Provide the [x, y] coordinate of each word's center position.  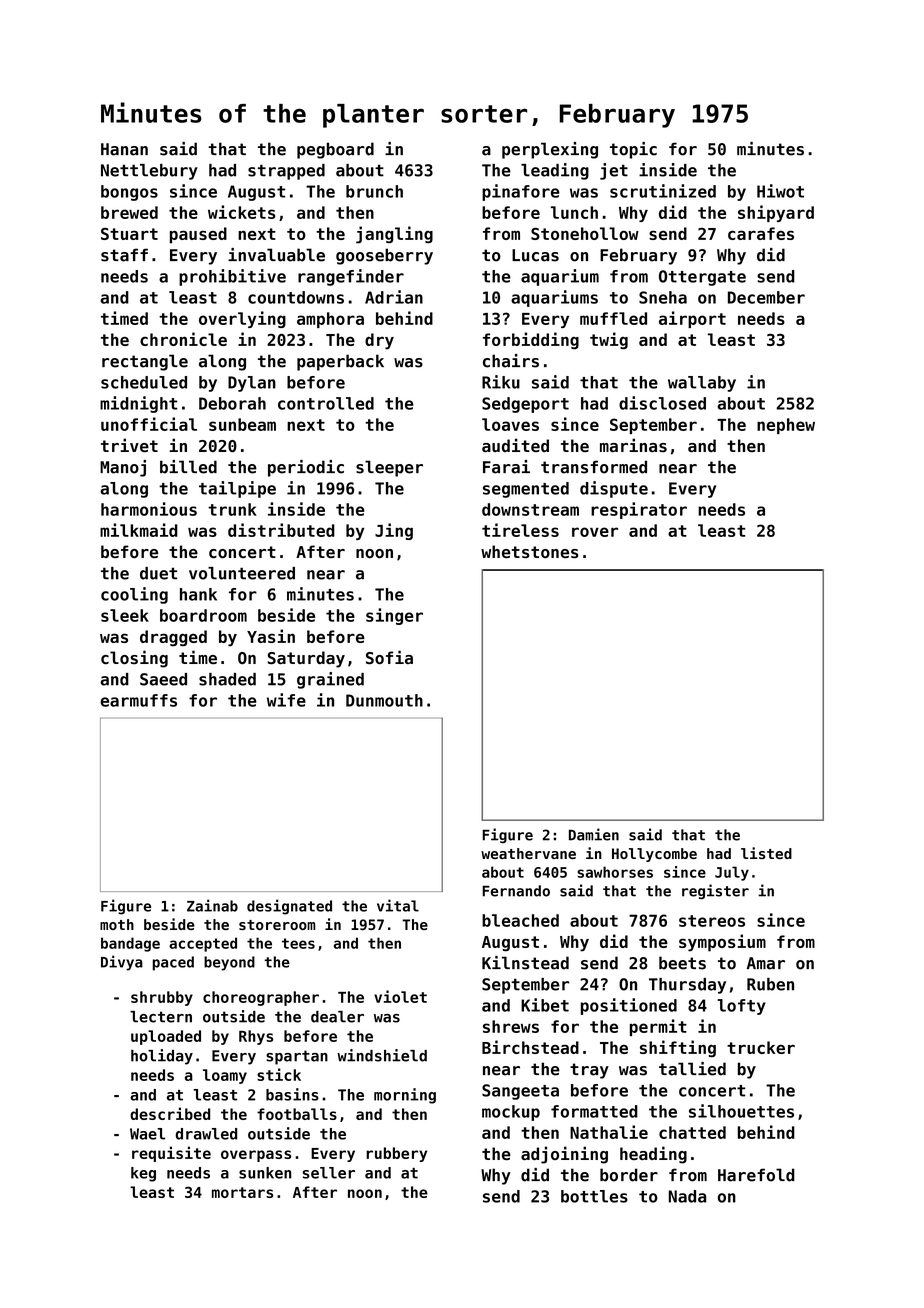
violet [400, 996]
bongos [129, 193]
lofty [741, 1007]
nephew [786, 426]
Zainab [212, 905]
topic [633, 150]
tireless [520, 530]
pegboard [335, 150]
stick [279, 1074]
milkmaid [139, 530]
